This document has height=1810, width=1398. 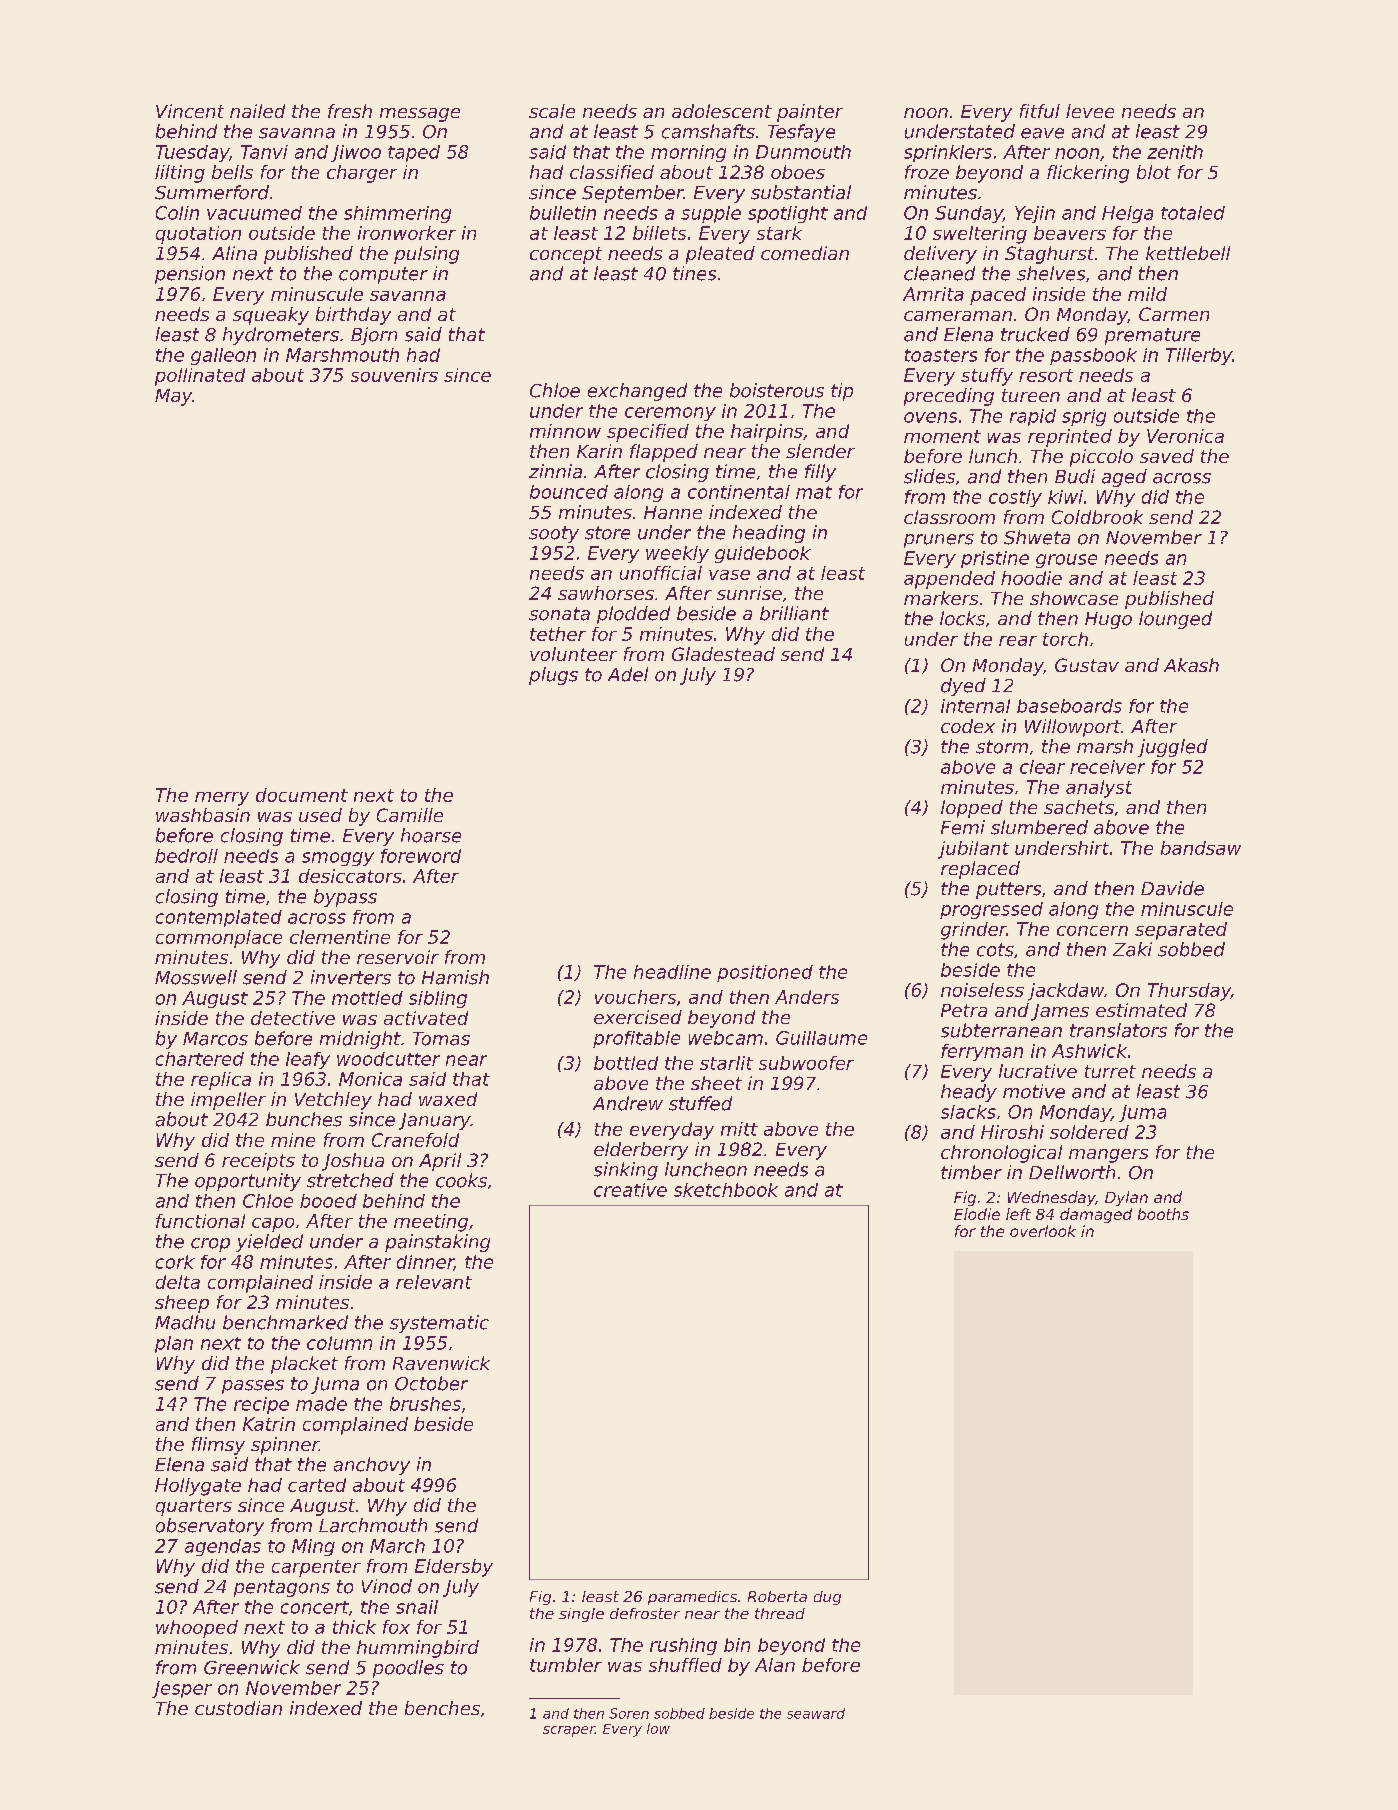 I want to click on elderberry, so click(x=641, y=1151).
